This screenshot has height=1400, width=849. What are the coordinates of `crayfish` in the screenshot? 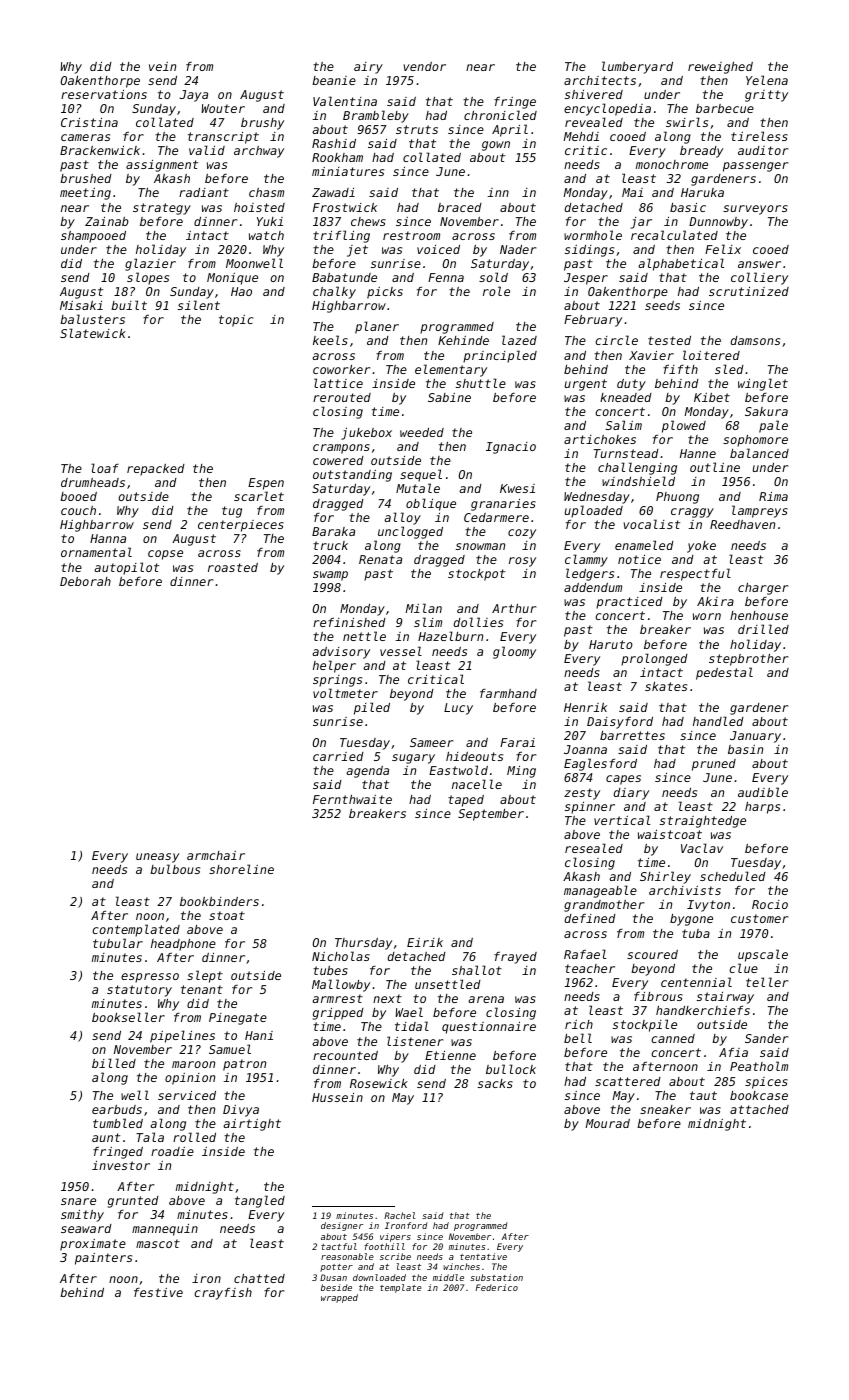 It's located at (223, 1294).
